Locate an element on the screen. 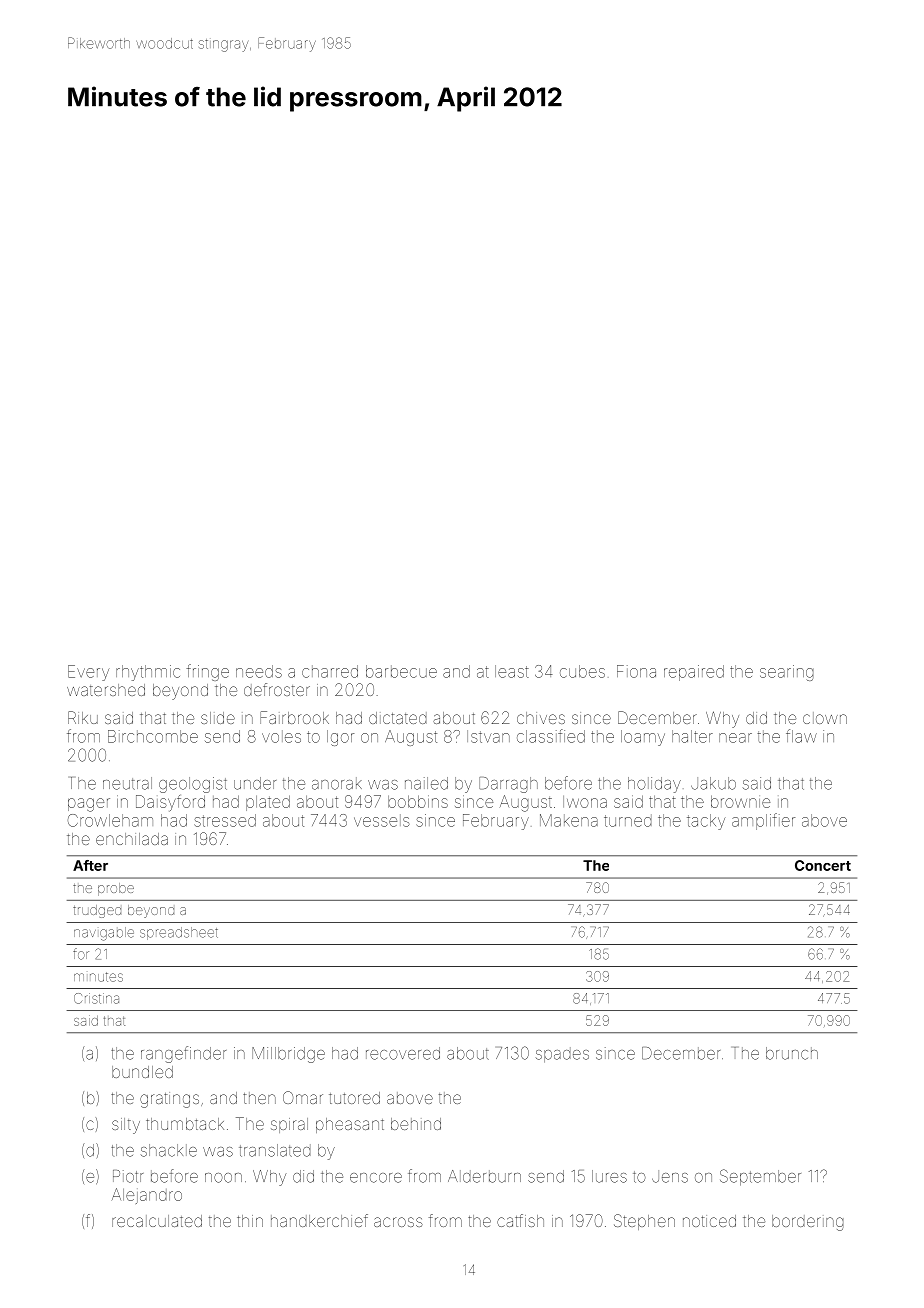 The width and height of the screenshot is (924, 1308). vessels is located at coordinates (382, 820).
